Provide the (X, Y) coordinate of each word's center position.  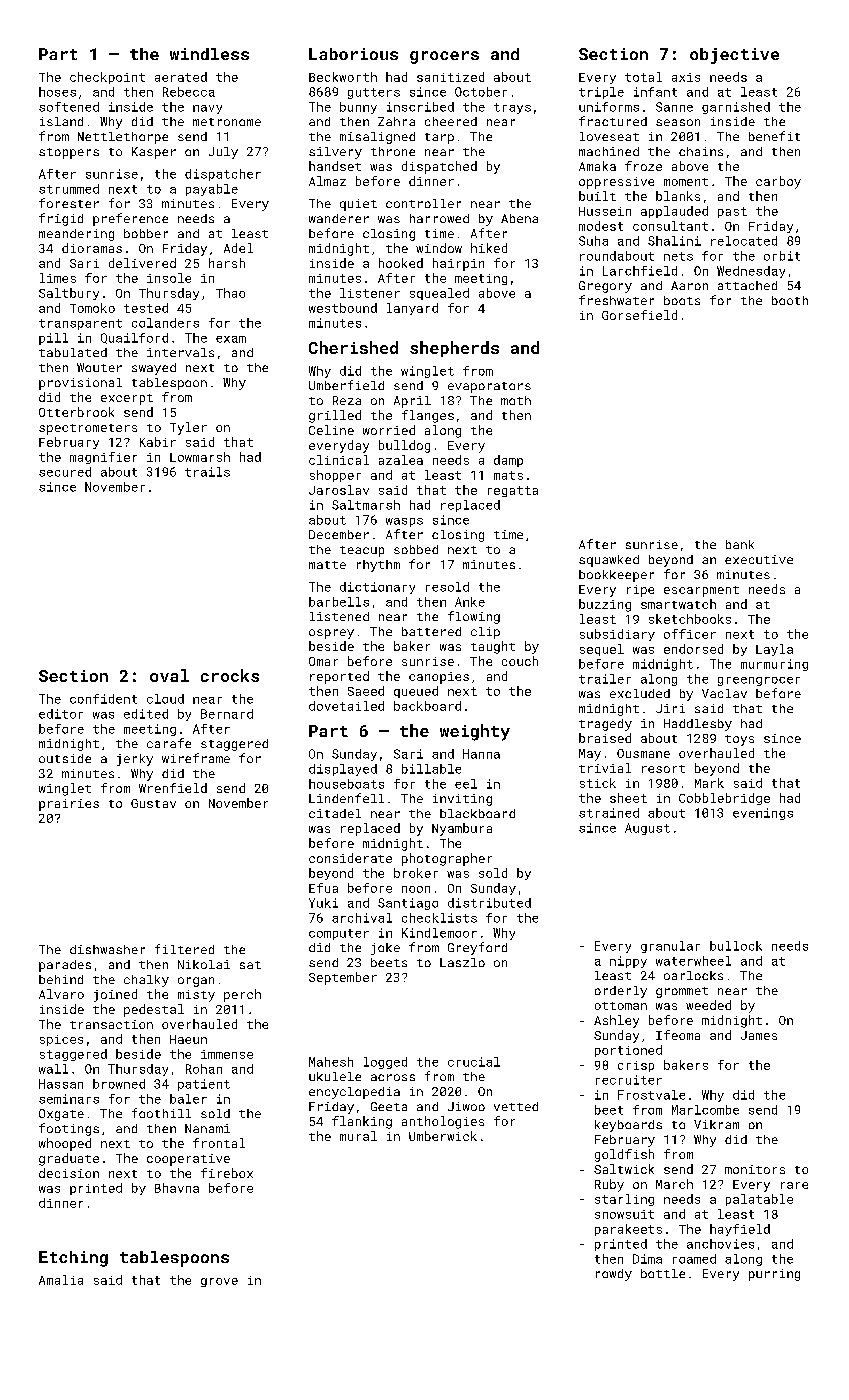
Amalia (61, 1280)
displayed (343, 770)
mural (358, 1136)
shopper (335, 476)
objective (734, 56)
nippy (628, 962)
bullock (736, 946)
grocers (444, 57)
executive (759, 559)
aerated (181, 77)
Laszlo (462, 962)
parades (65, 966)
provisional (80, 384)
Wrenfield (173, 788)
